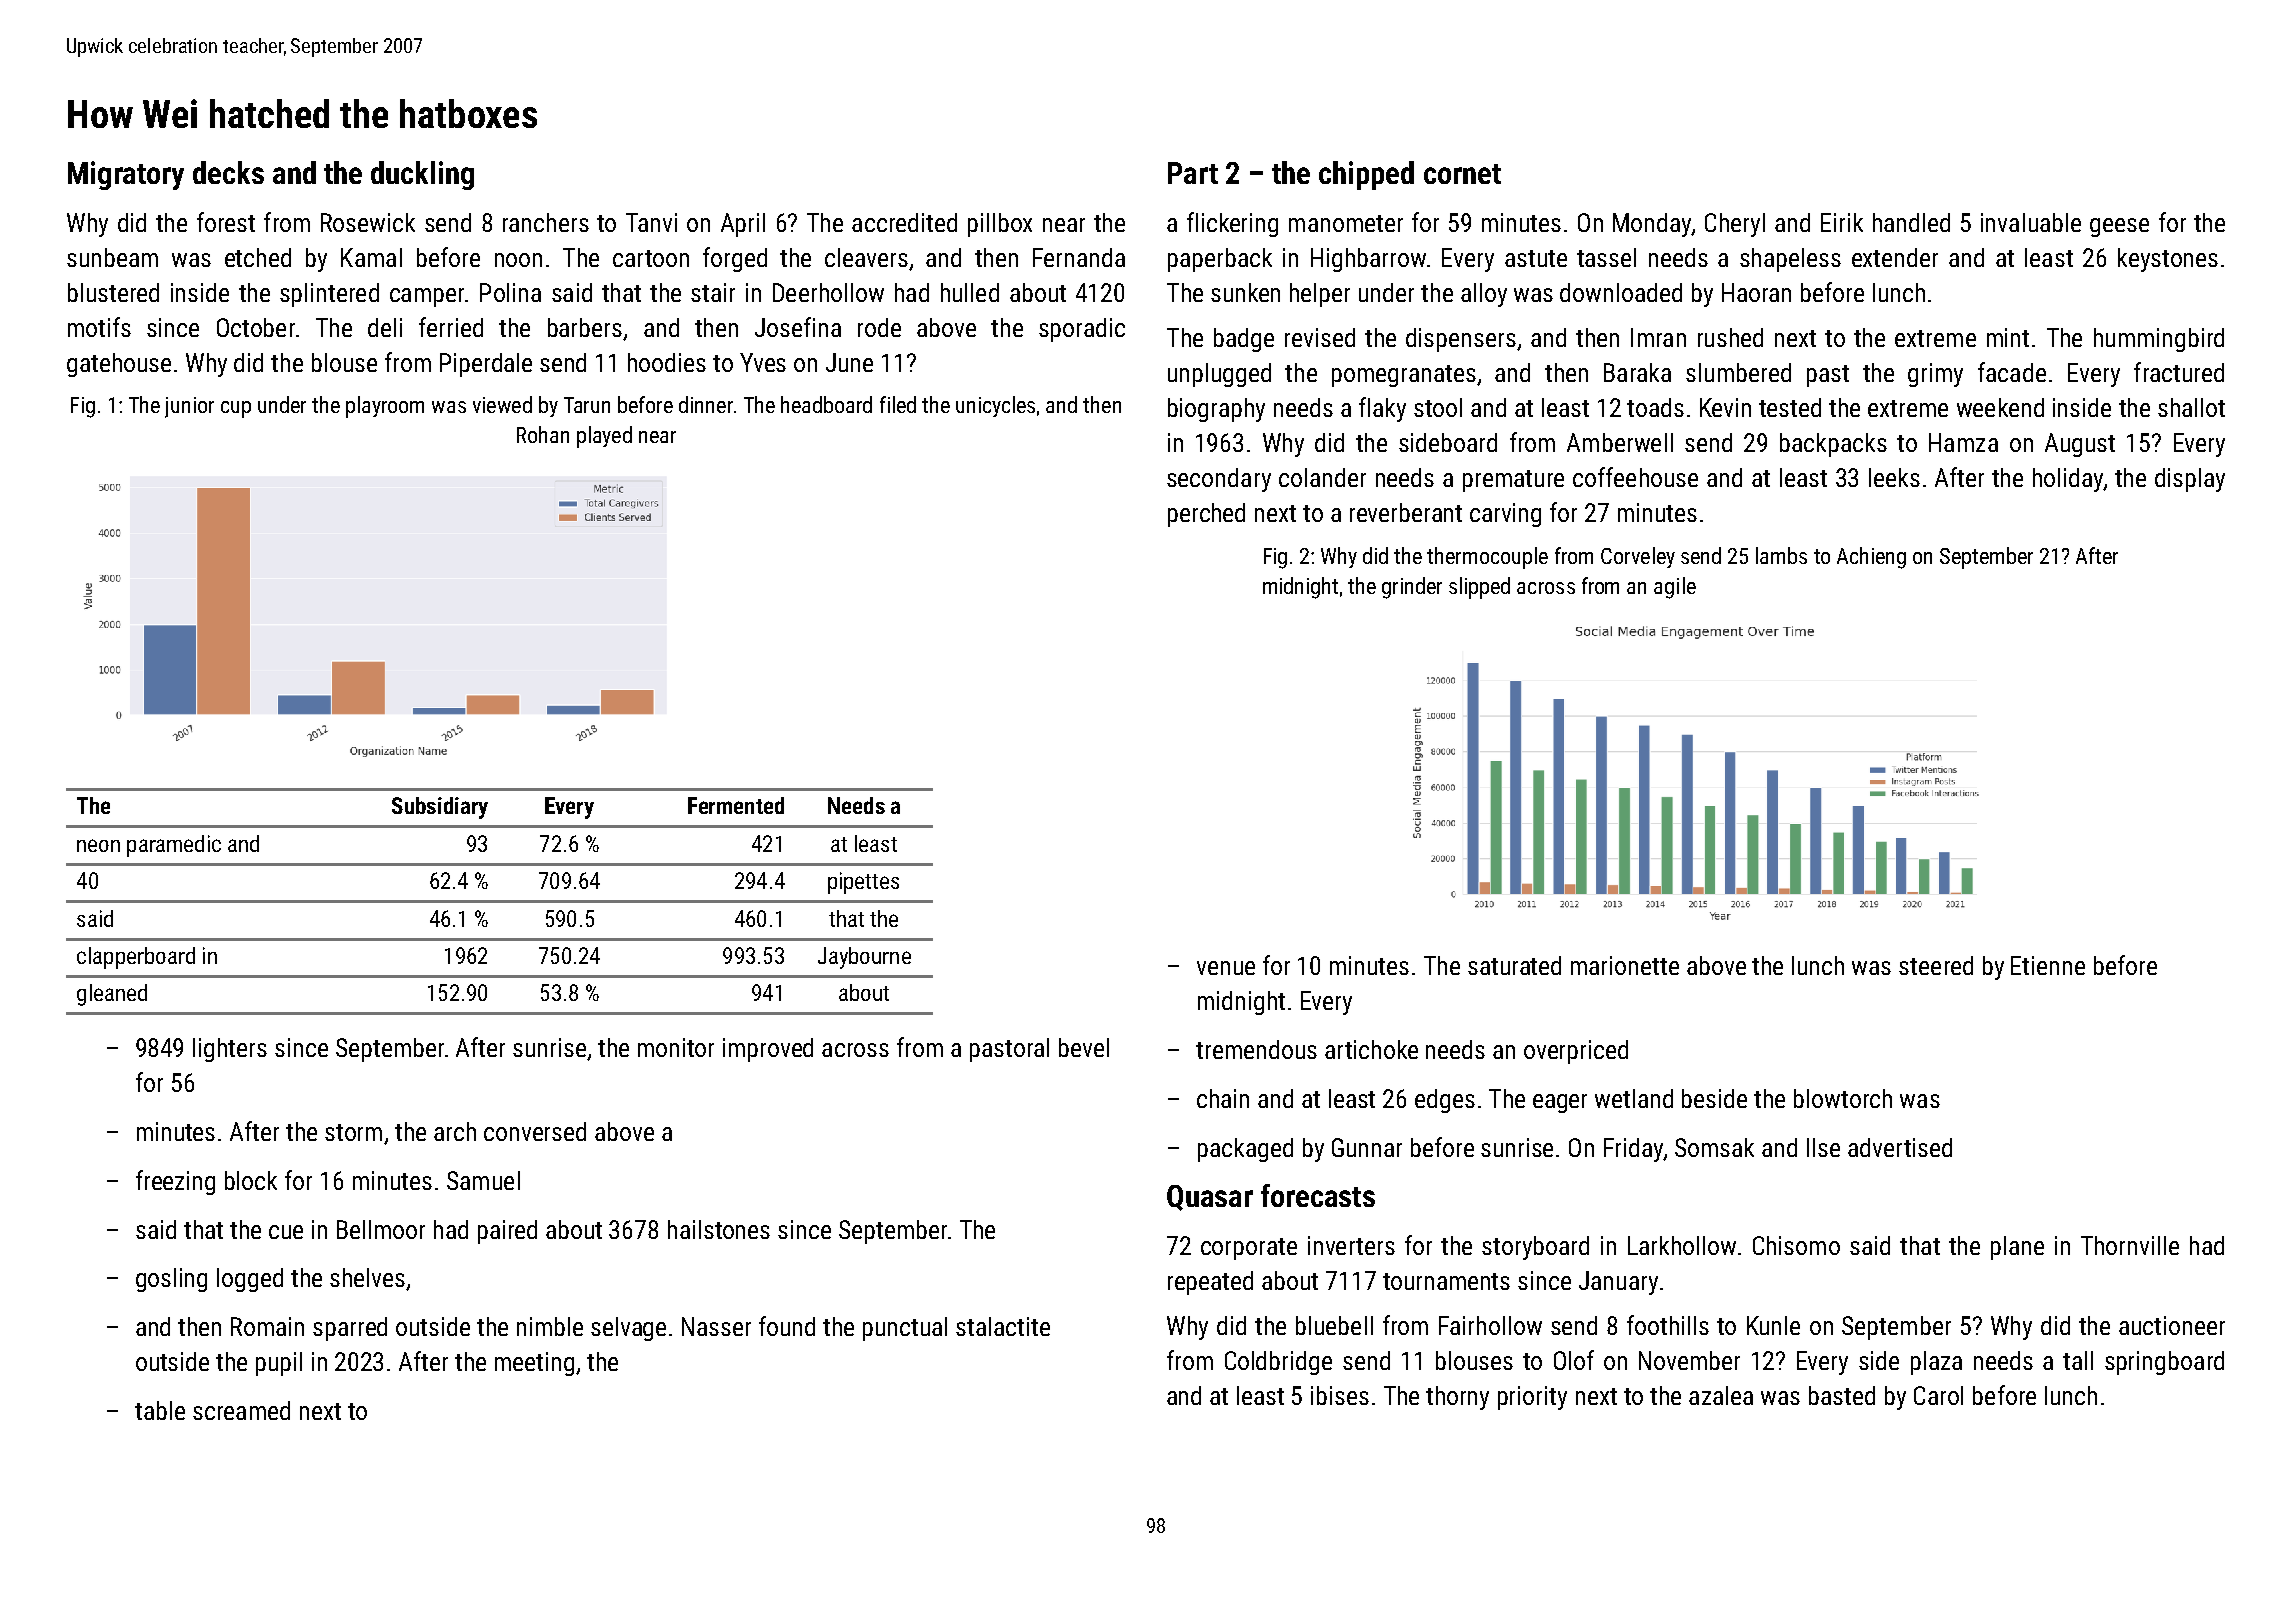 This page has height=1620, width=2292. What do you see at coordinates (483, 1180) in the page?
I see `Samuel` at bounding box center [483, 1180].
